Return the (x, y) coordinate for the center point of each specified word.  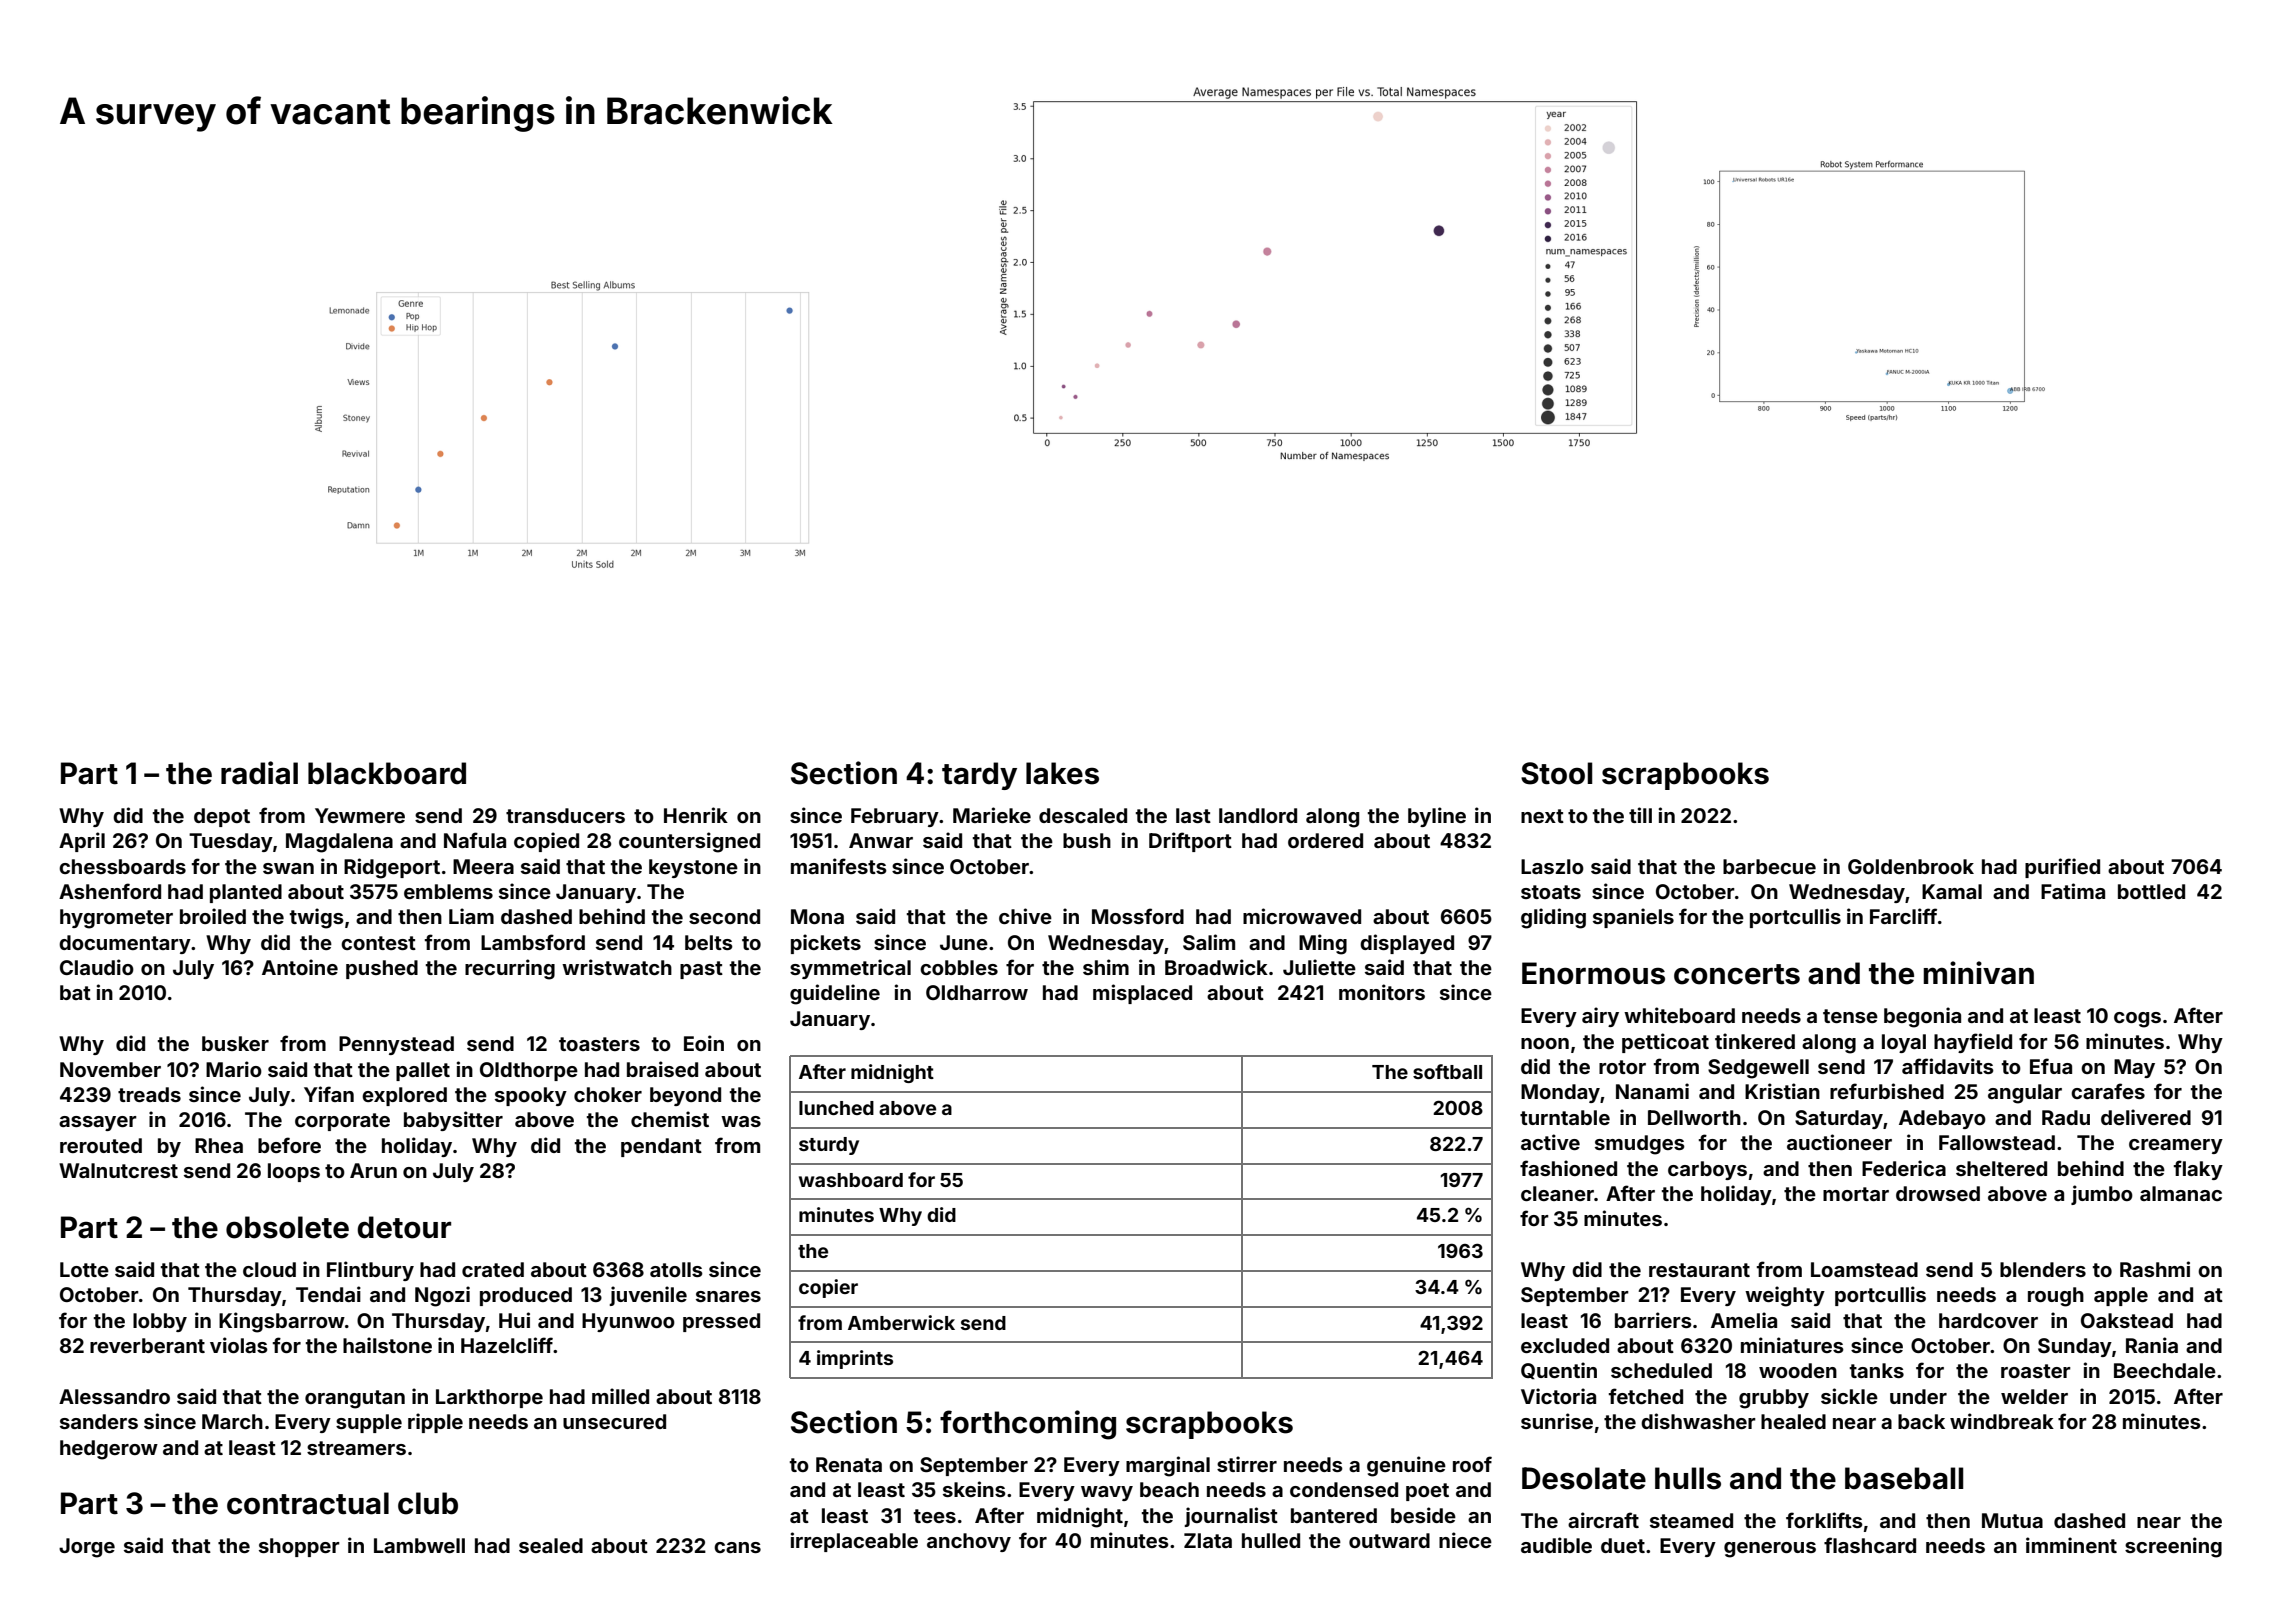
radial (259, 773)
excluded (1565, 1345)
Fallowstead (1997, 1142)
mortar (1856, 1194)
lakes (1062, 773)
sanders (99, 1421)
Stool (1556, 773)
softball (1447, 1071)
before (289, 1145)
